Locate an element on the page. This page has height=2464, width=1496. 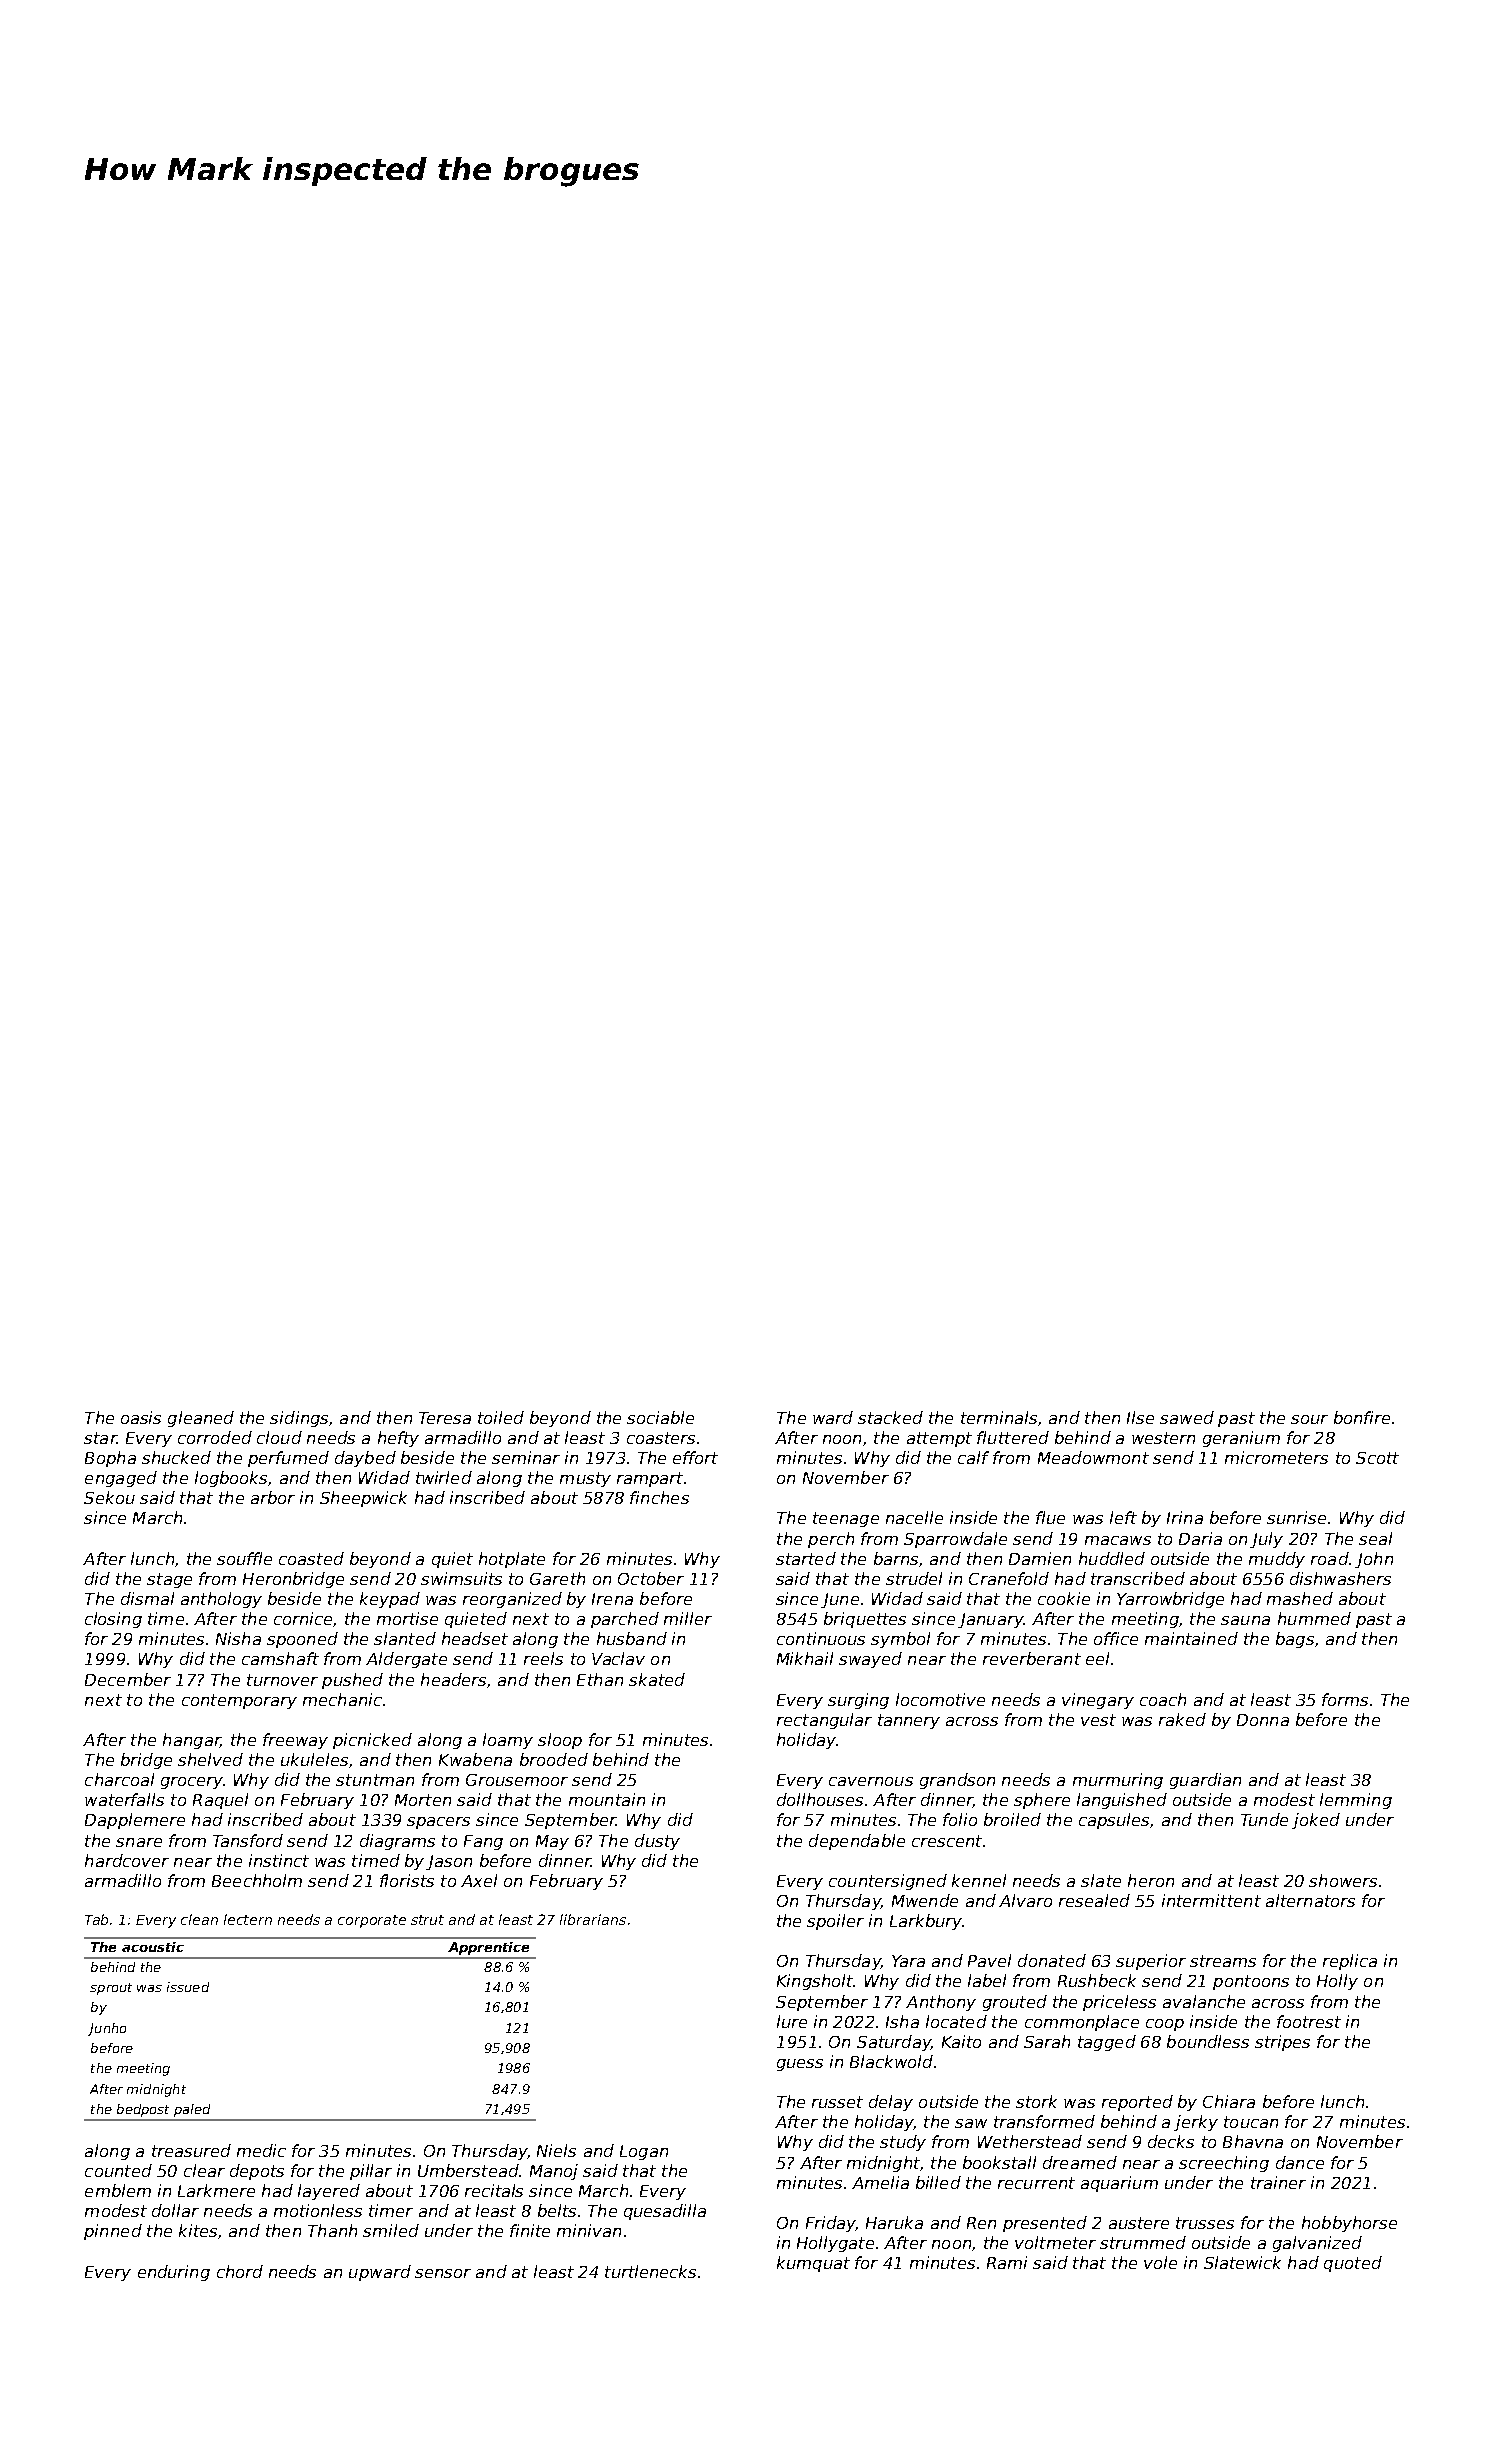
sociable is located at coordinates (660, 1417).
